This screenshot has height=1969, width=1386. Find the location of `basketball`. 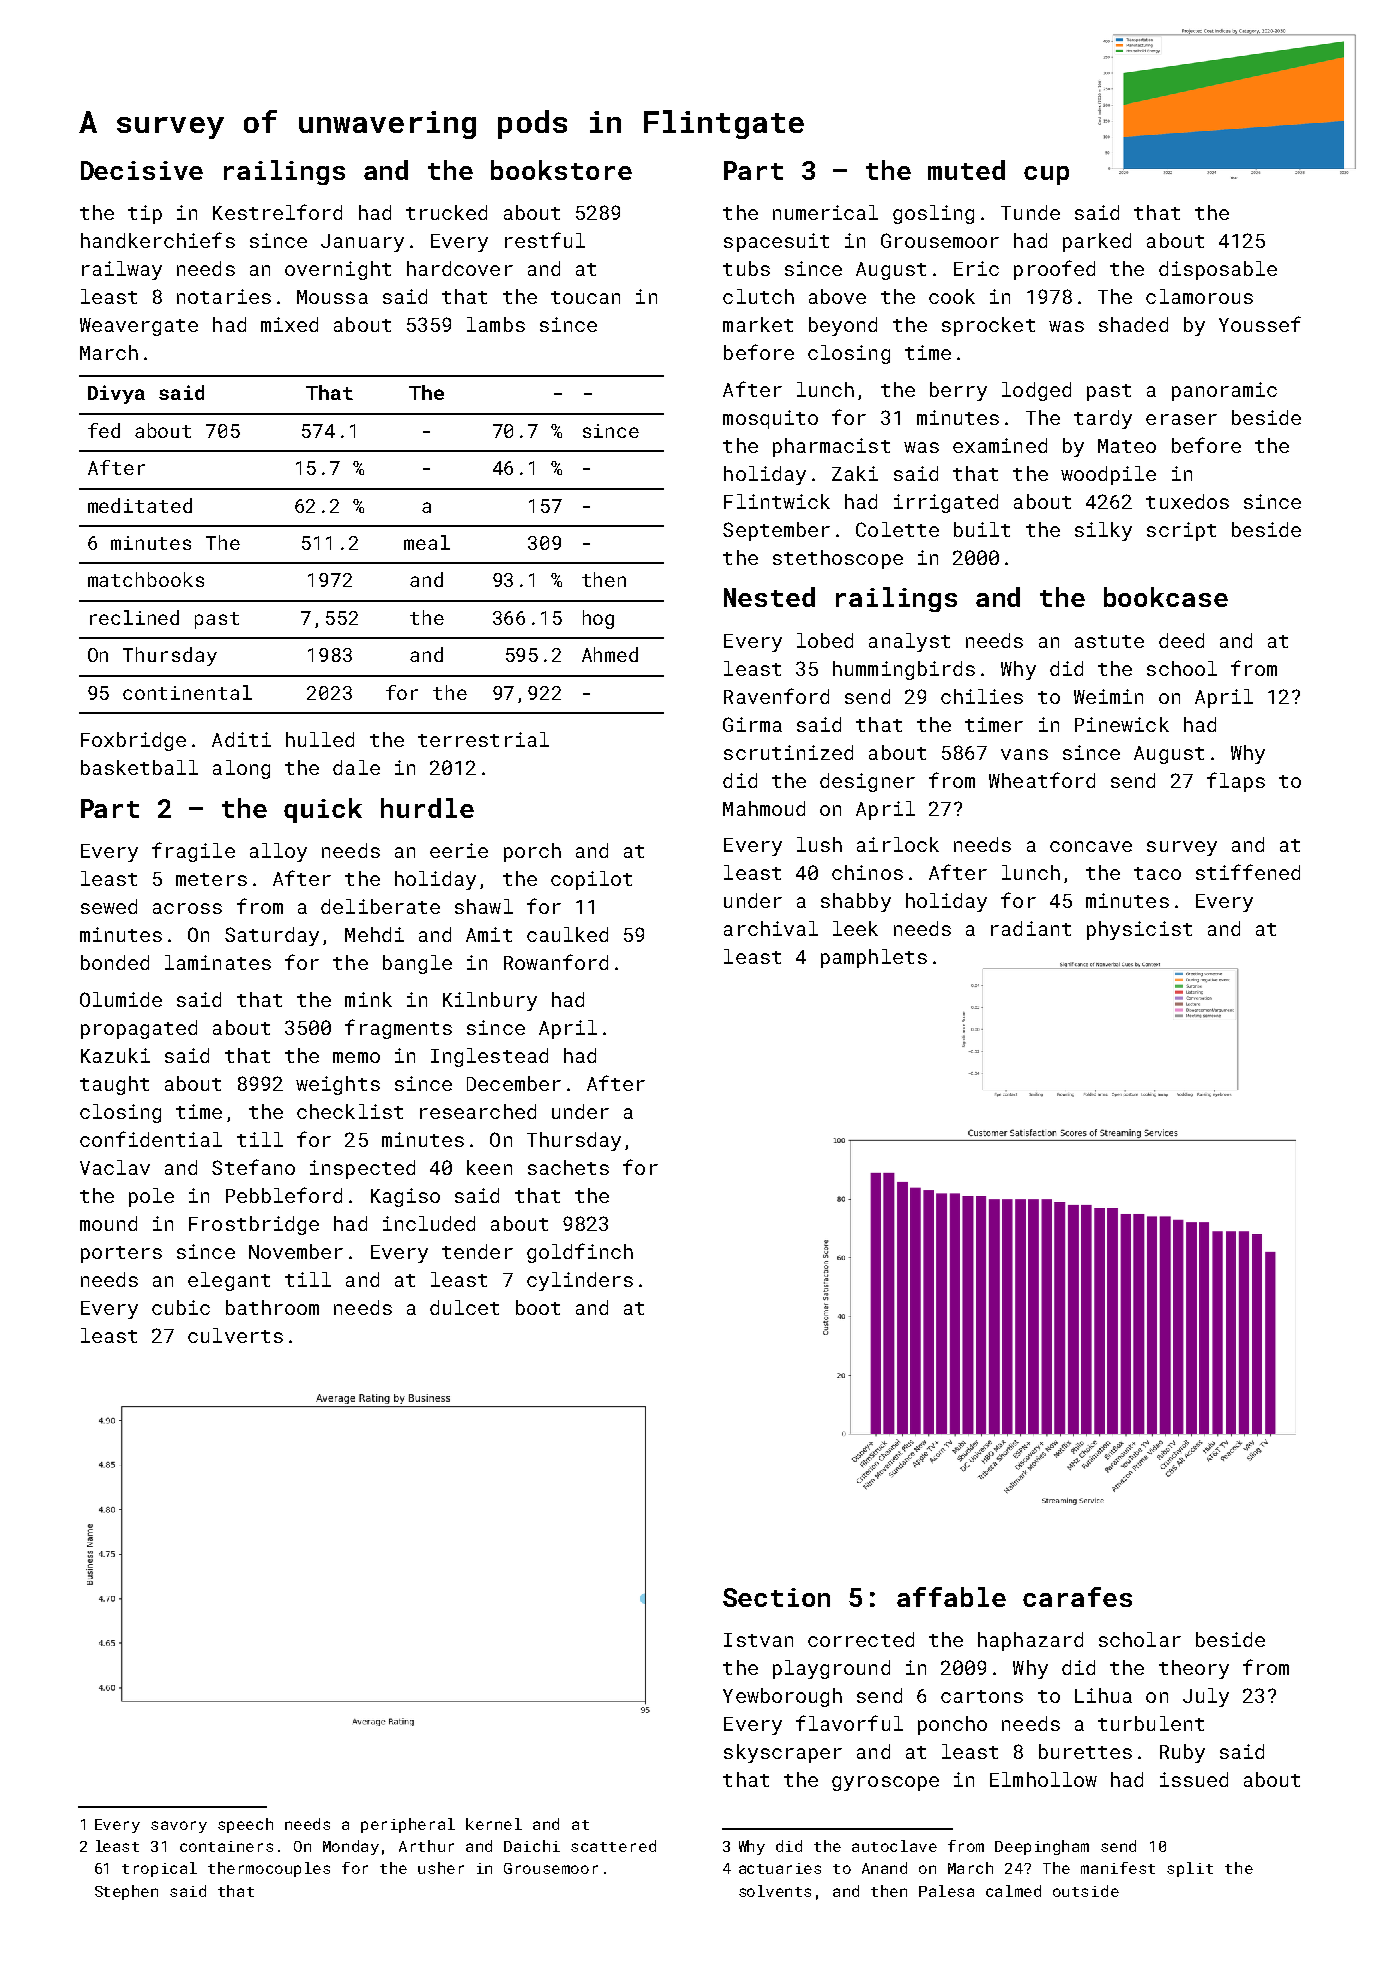

basketball is located at coordinates (139, 767).
